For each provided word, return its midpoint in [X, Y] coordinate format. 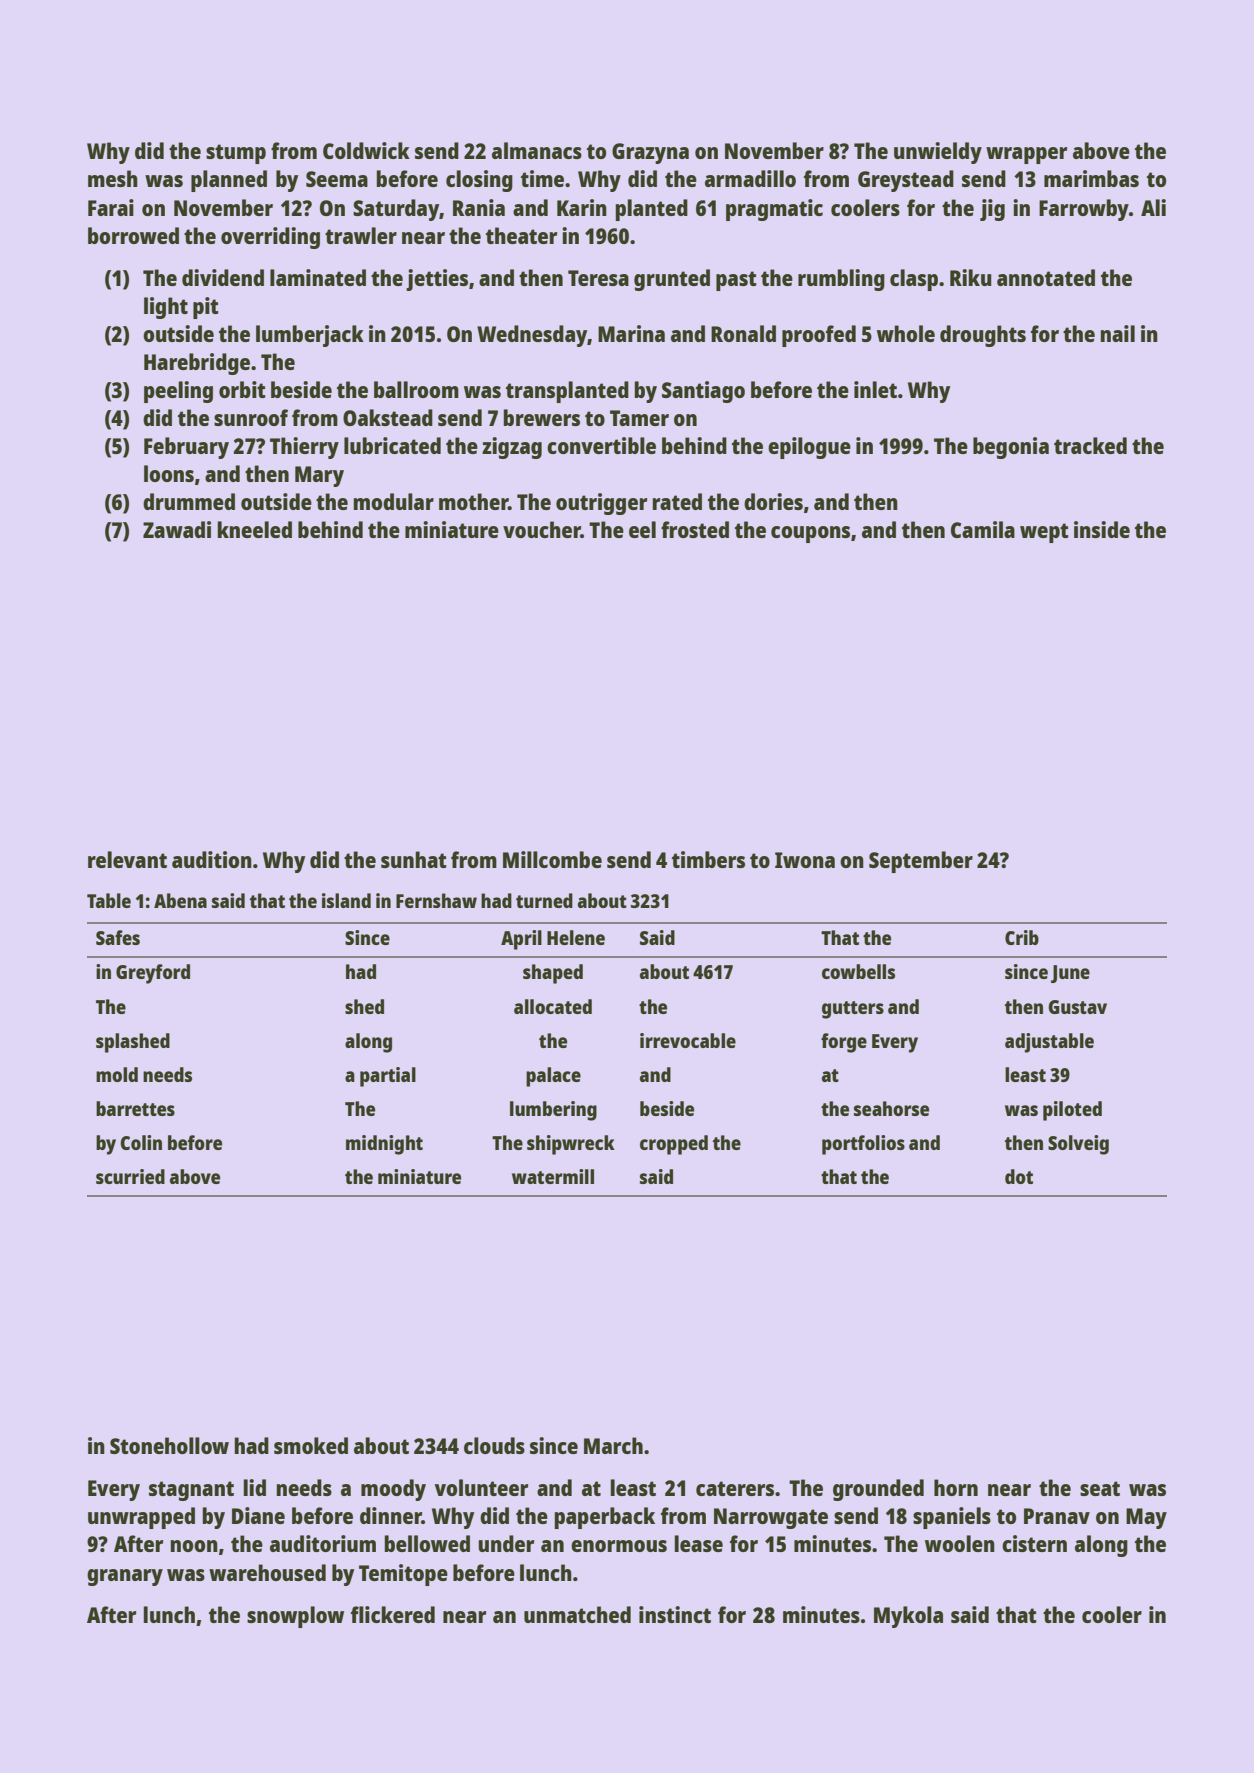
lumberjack [310, 336]
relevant [127, 859]
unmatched [577, 1614]
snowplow [295, 1617]
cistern [1034, 1543]
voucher [542, 529]
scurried [130, 1176]
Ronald [743, 333]
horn [956, 1487]
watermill [553, 1176]
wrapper [1026, 155]
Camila [983, 529]
